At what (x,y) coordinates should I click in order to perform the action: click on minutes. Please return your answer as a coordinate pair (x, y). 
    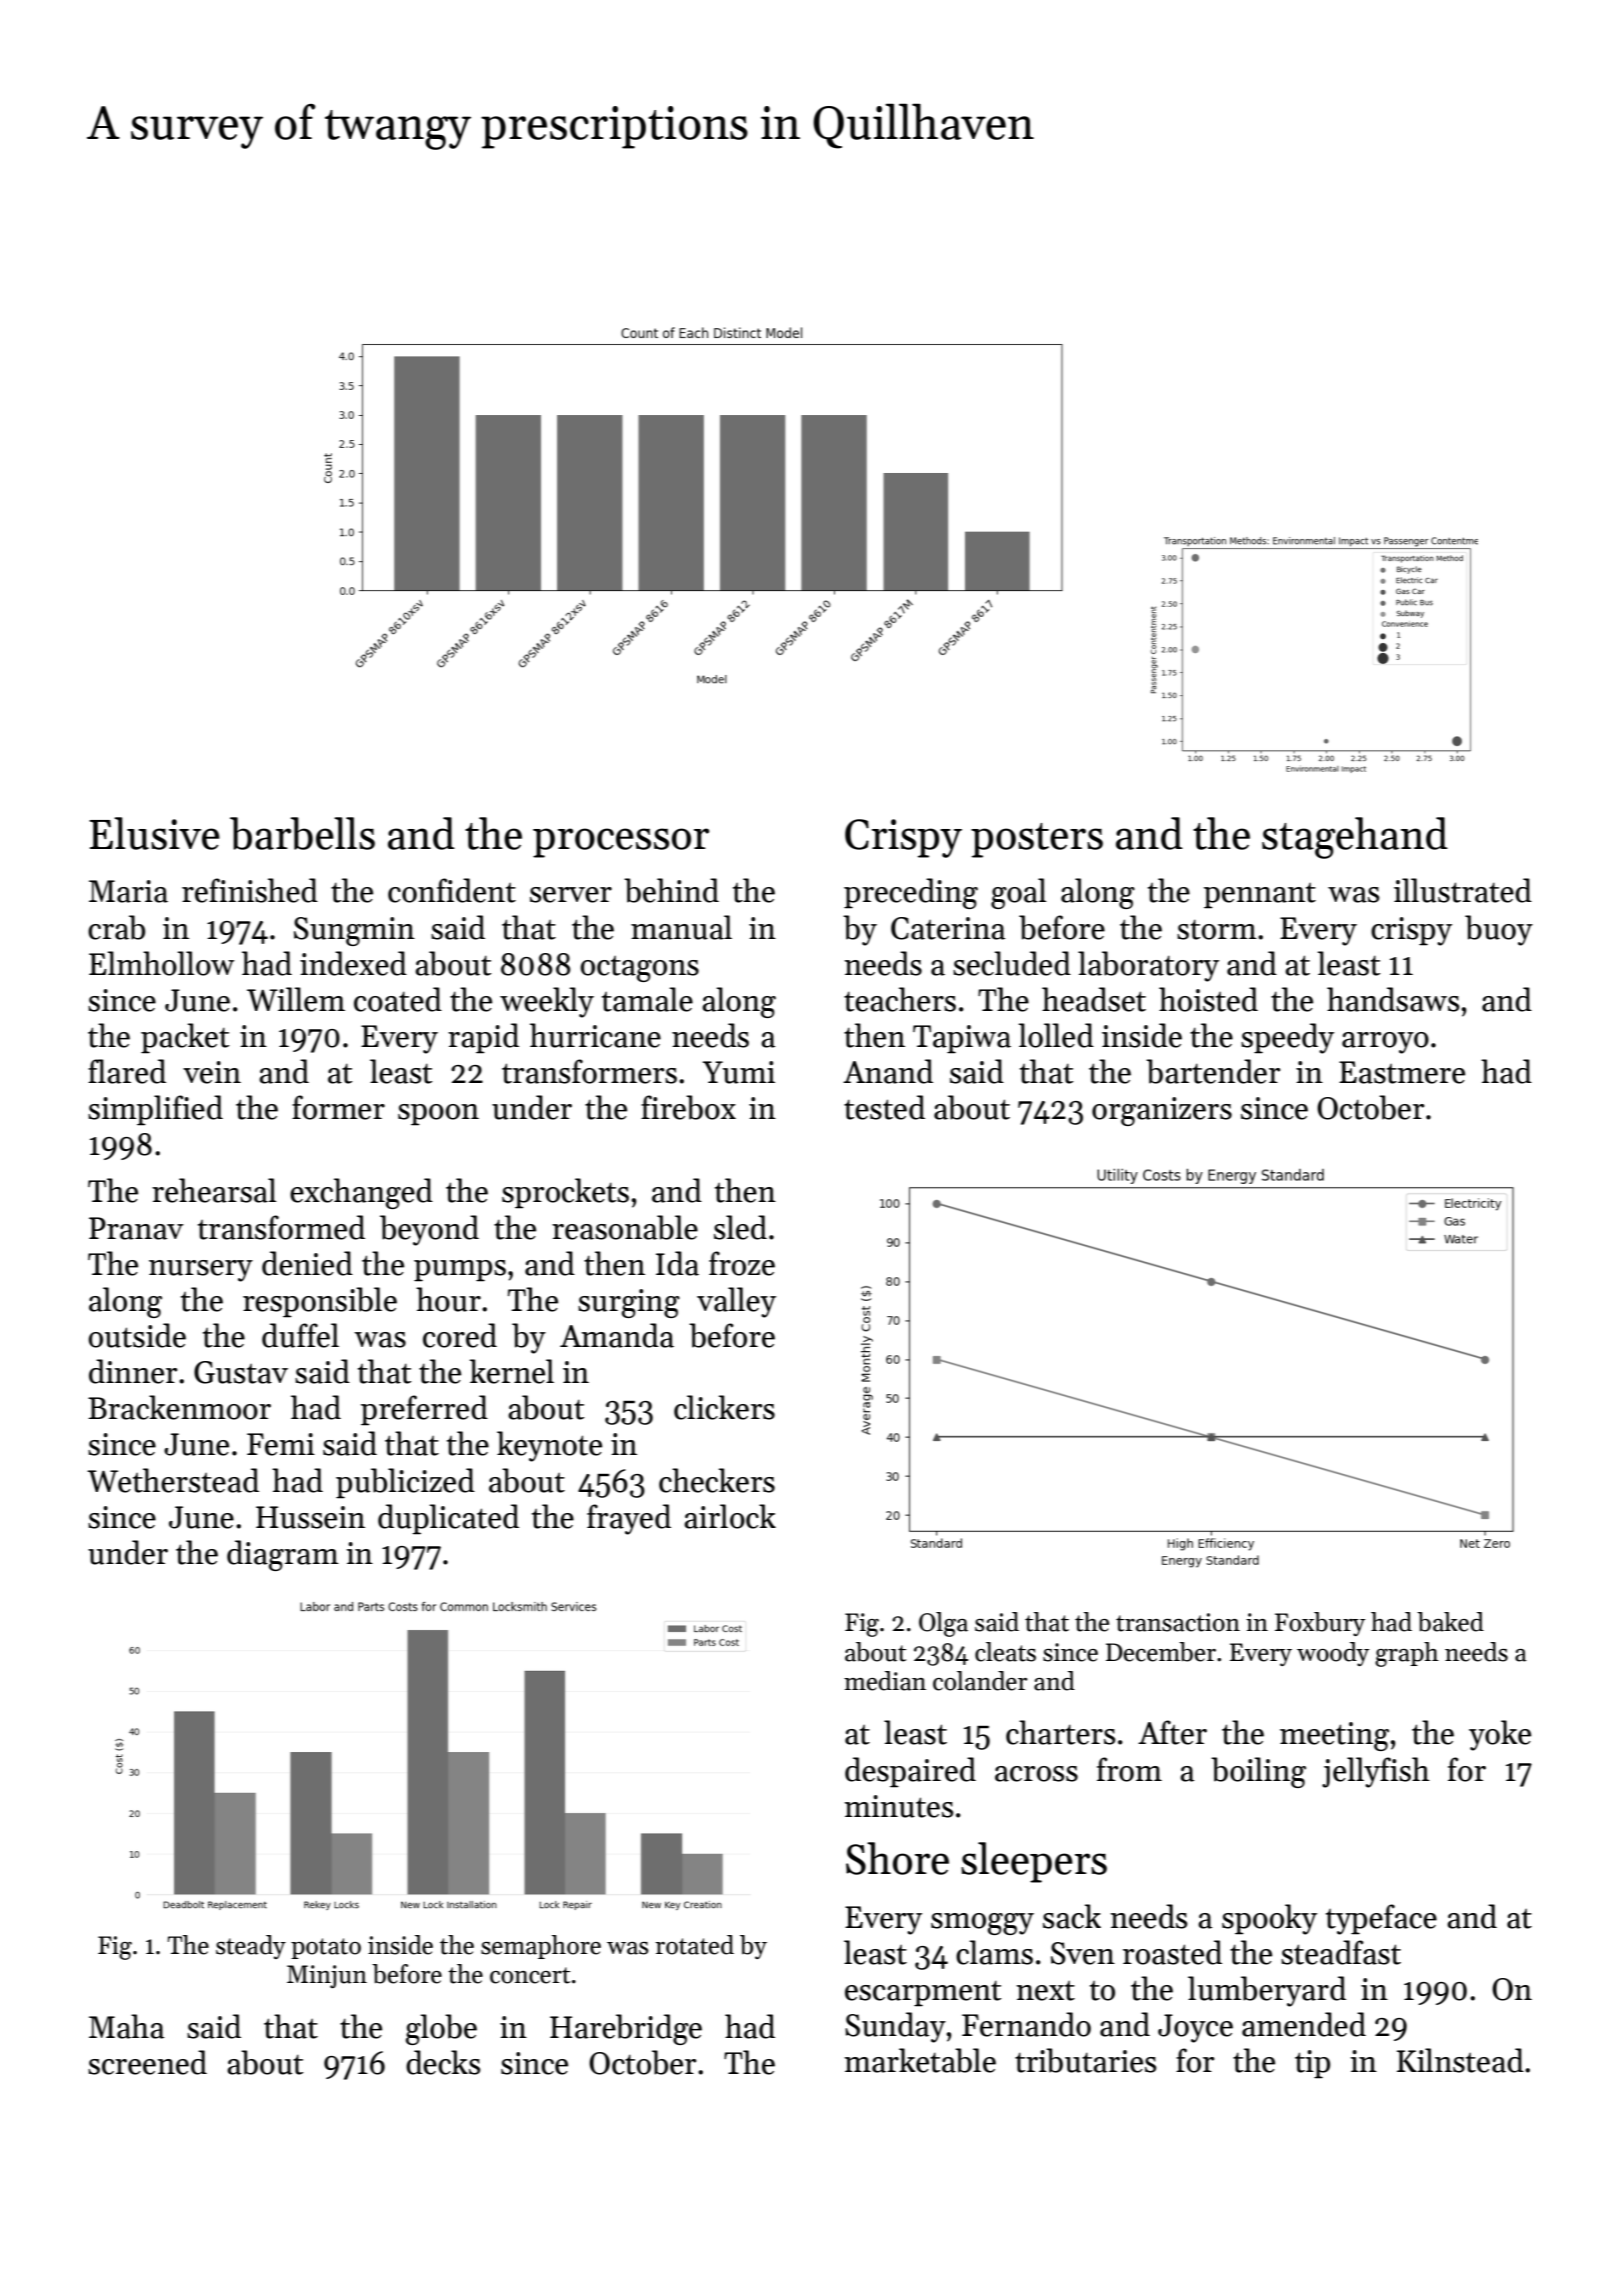
    Looking at the image, I should click on (899, 1806).
